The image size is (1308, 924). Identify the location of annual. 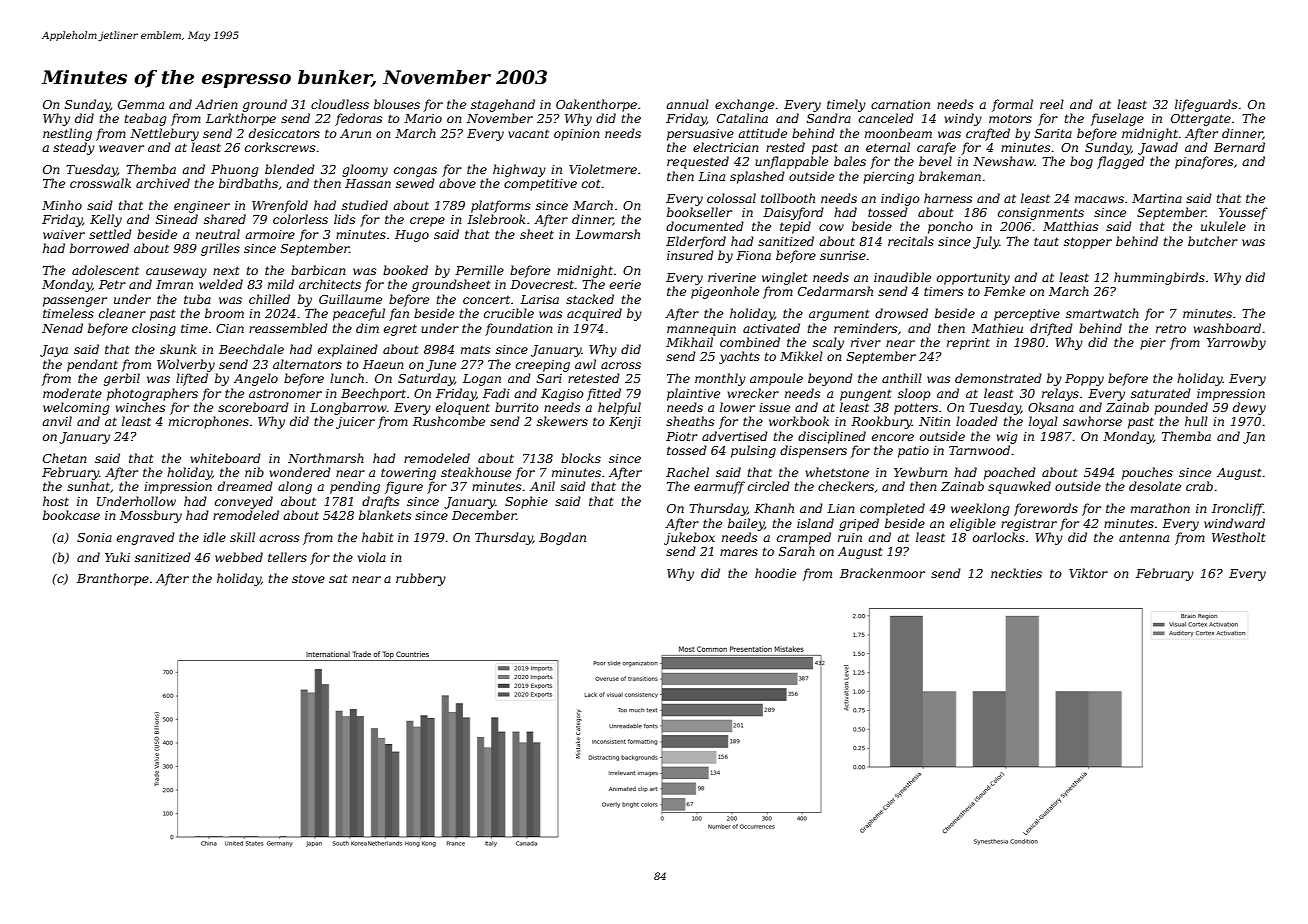
(687, 104).
